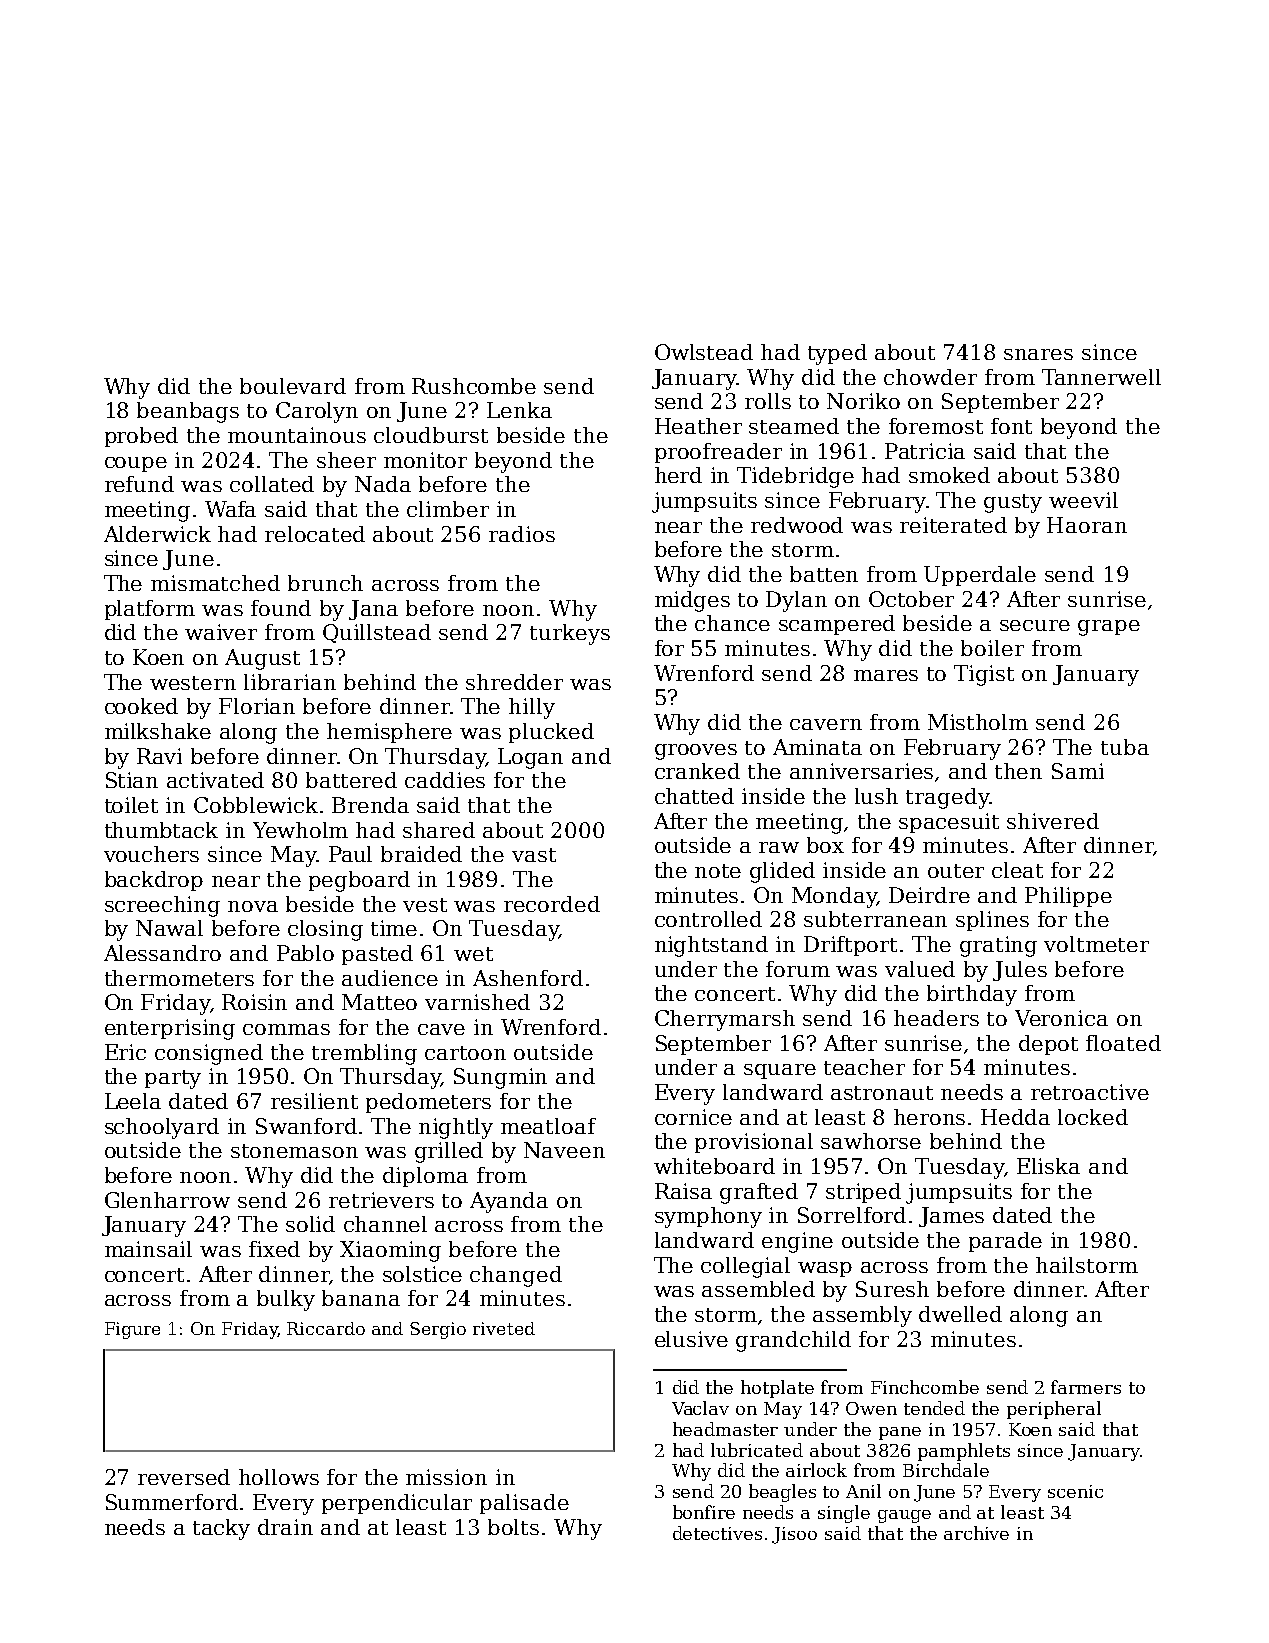 This screenshot has width=1269, height=1643. What do you see at coordinates (678, 475) in the screenshot?
I see `herd` at bounding box center [678, 475].
